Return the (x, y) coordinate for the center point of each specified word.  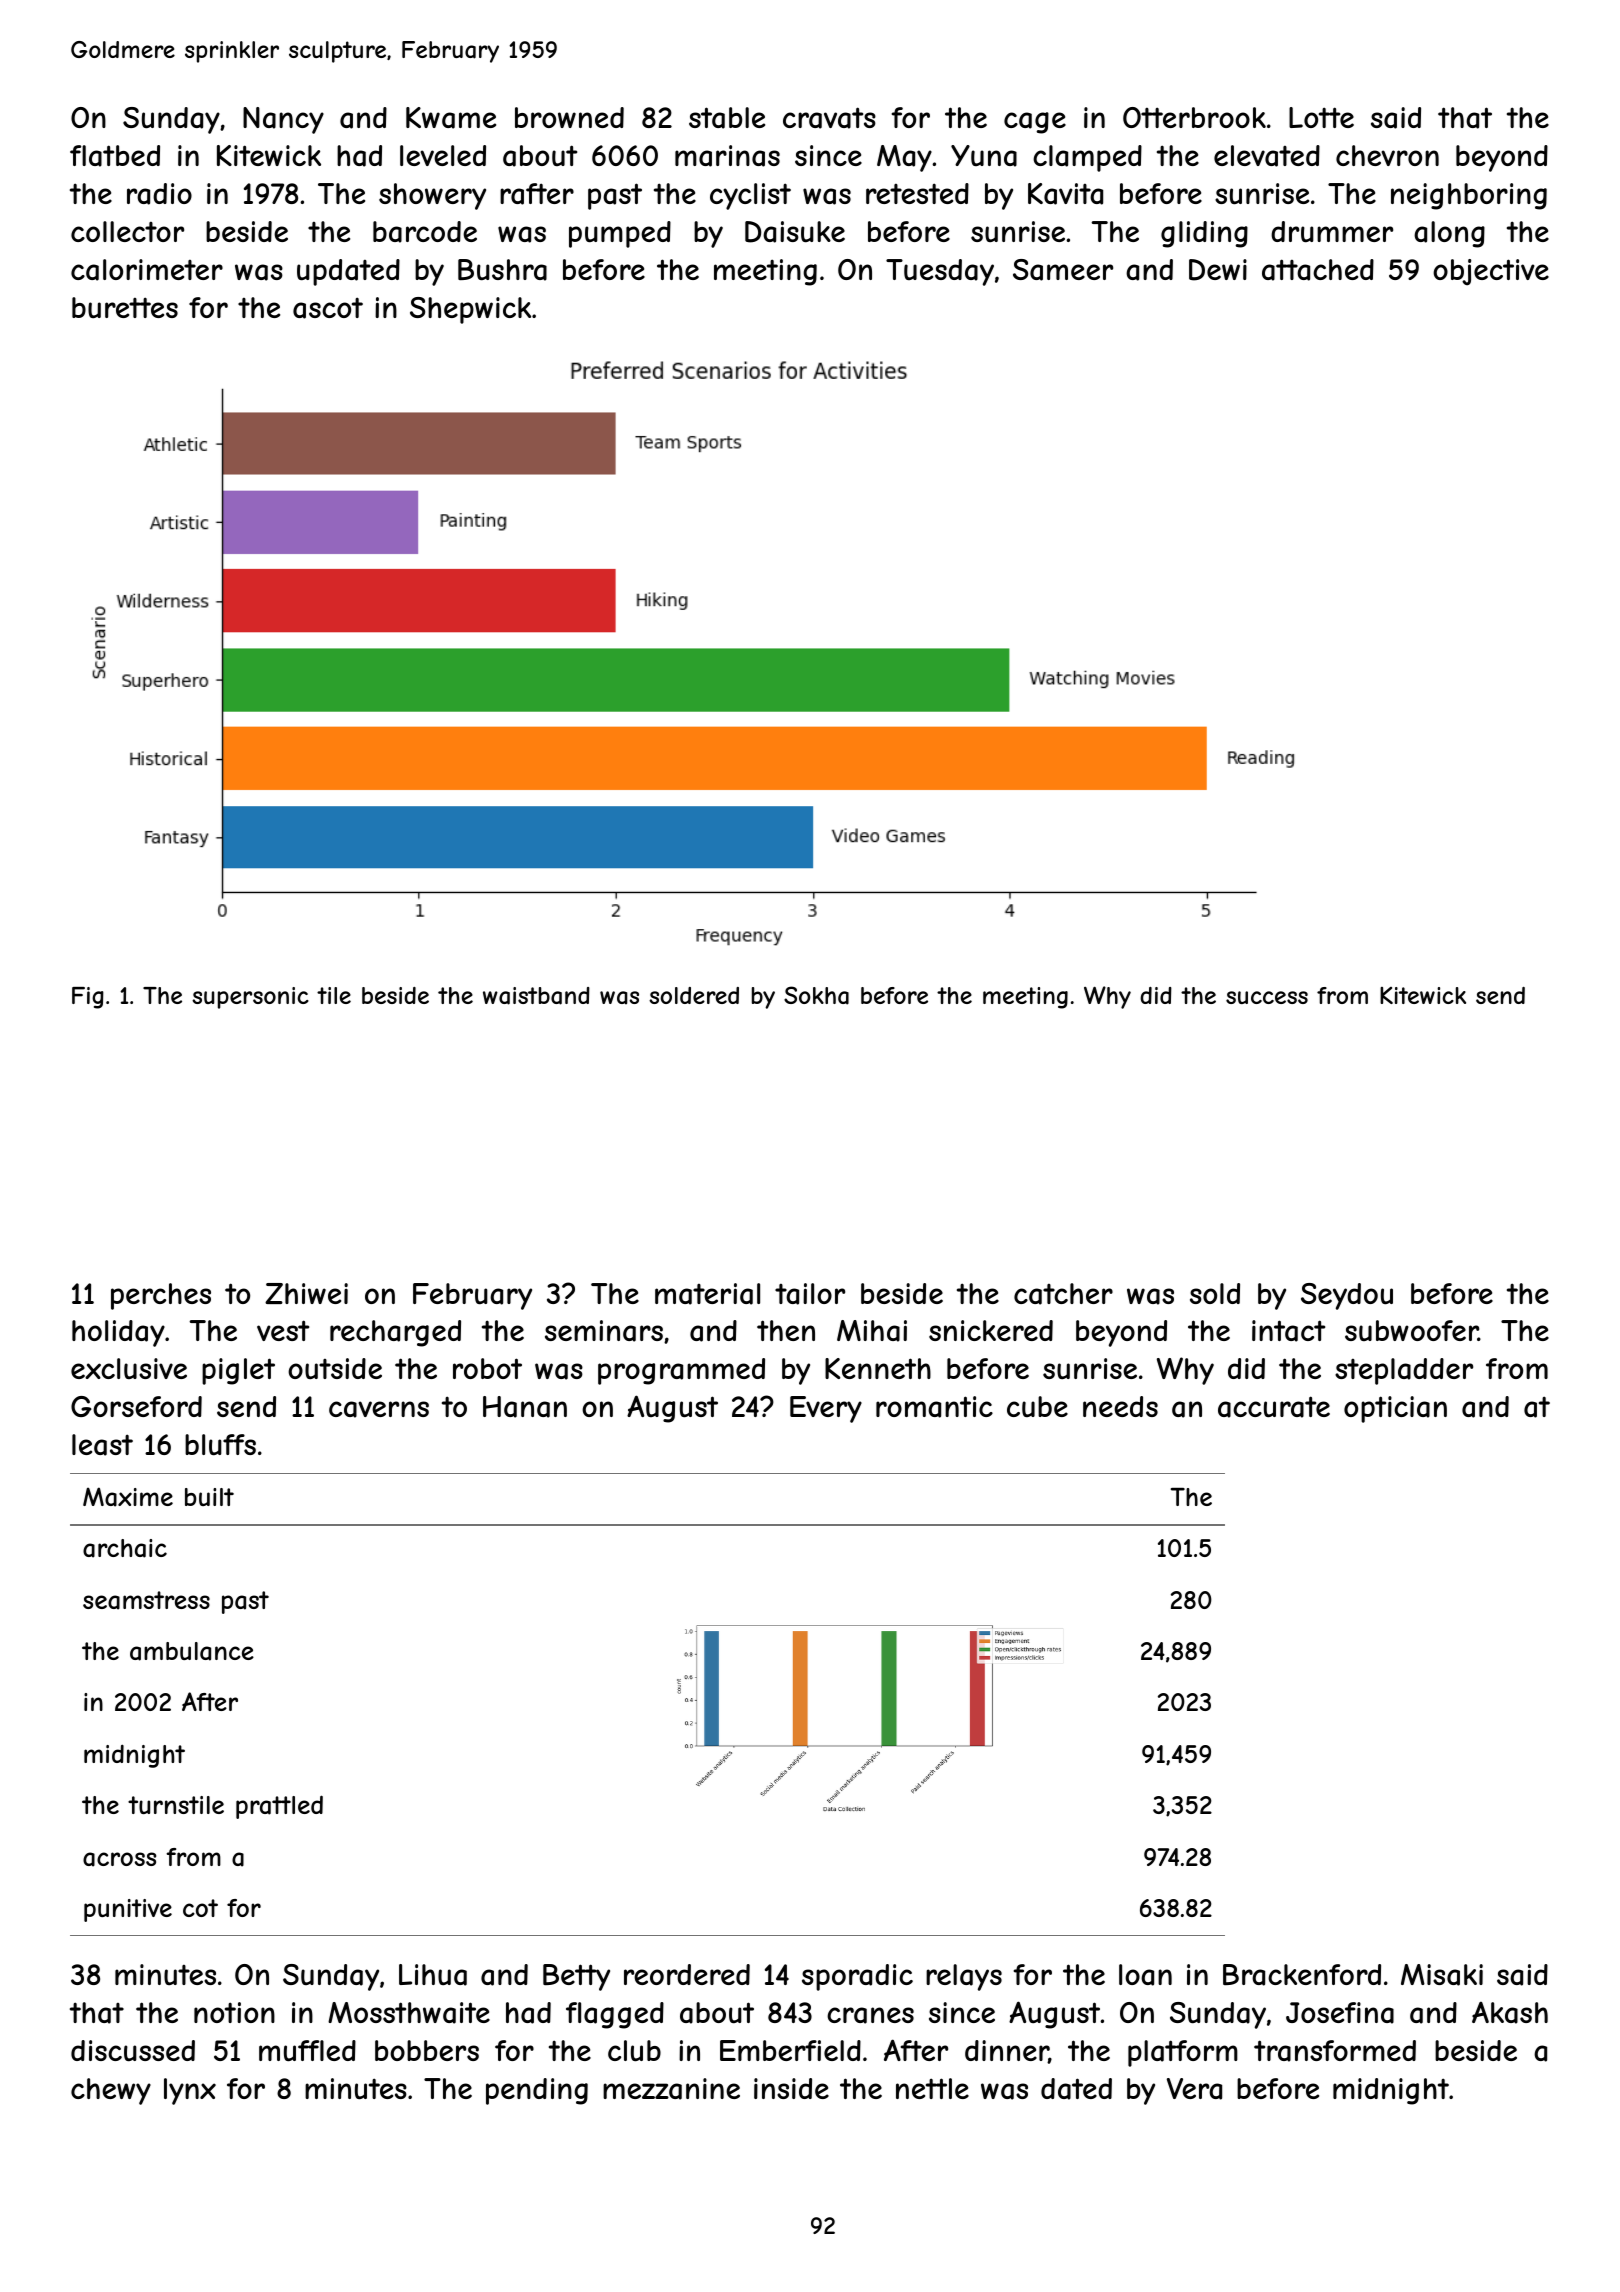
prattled (279, 1807)
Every (826, 1409)
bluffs (220, 1444)
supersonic (250, 998)
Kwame (451, 118)
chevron (1387, 155)
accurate (1274, 1407)
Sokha (816, 995)
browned (569, 117)
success (1267, 997)
